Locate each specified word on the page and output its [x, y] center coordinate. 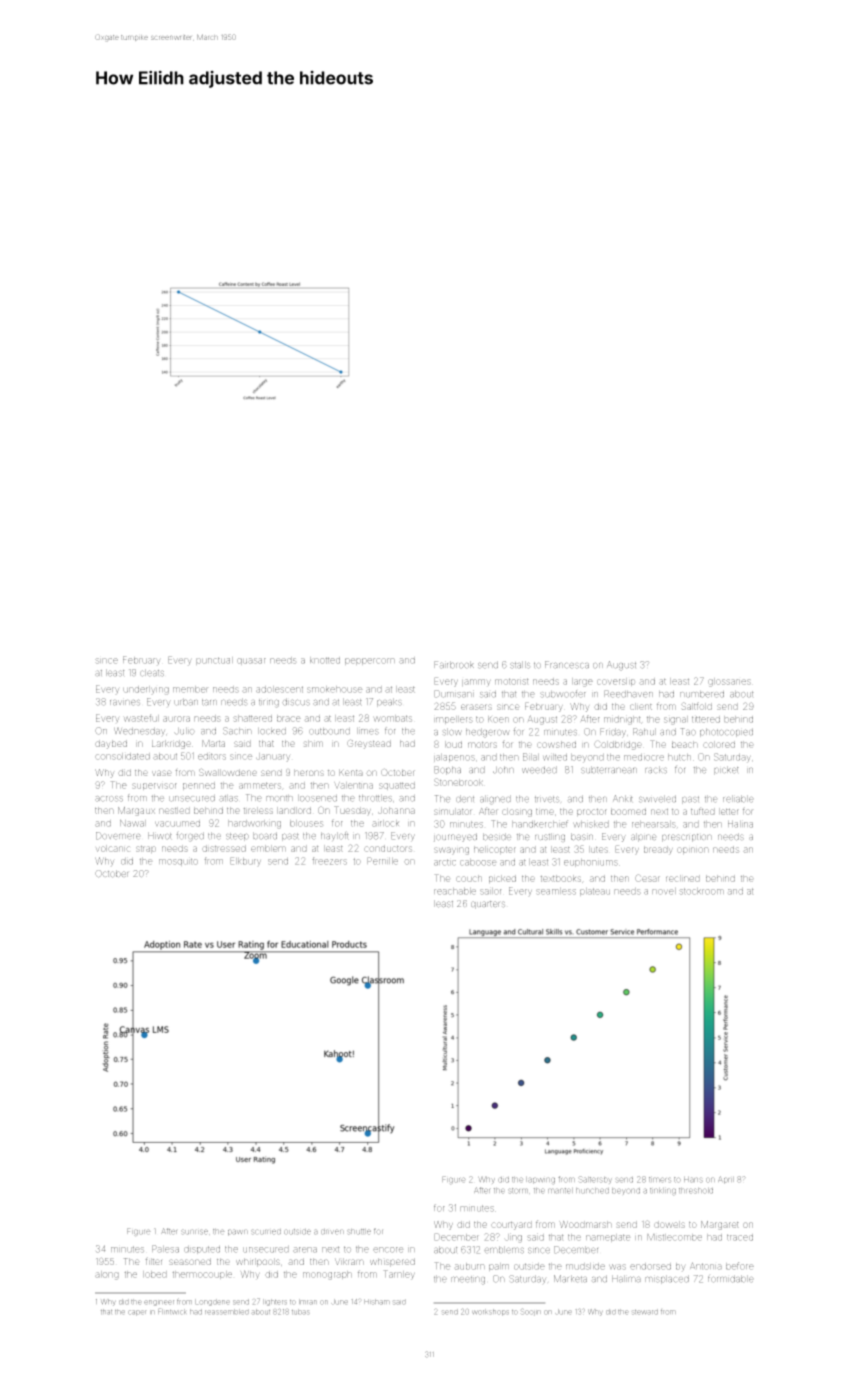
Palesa [165, 1249]
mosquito [178, 862]
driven [332, 1232]
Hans [693, 1180]
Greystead [369, 744]
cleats [152, 673]
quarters [488, 905]
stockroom [701, 891]
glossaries [729, 682]
